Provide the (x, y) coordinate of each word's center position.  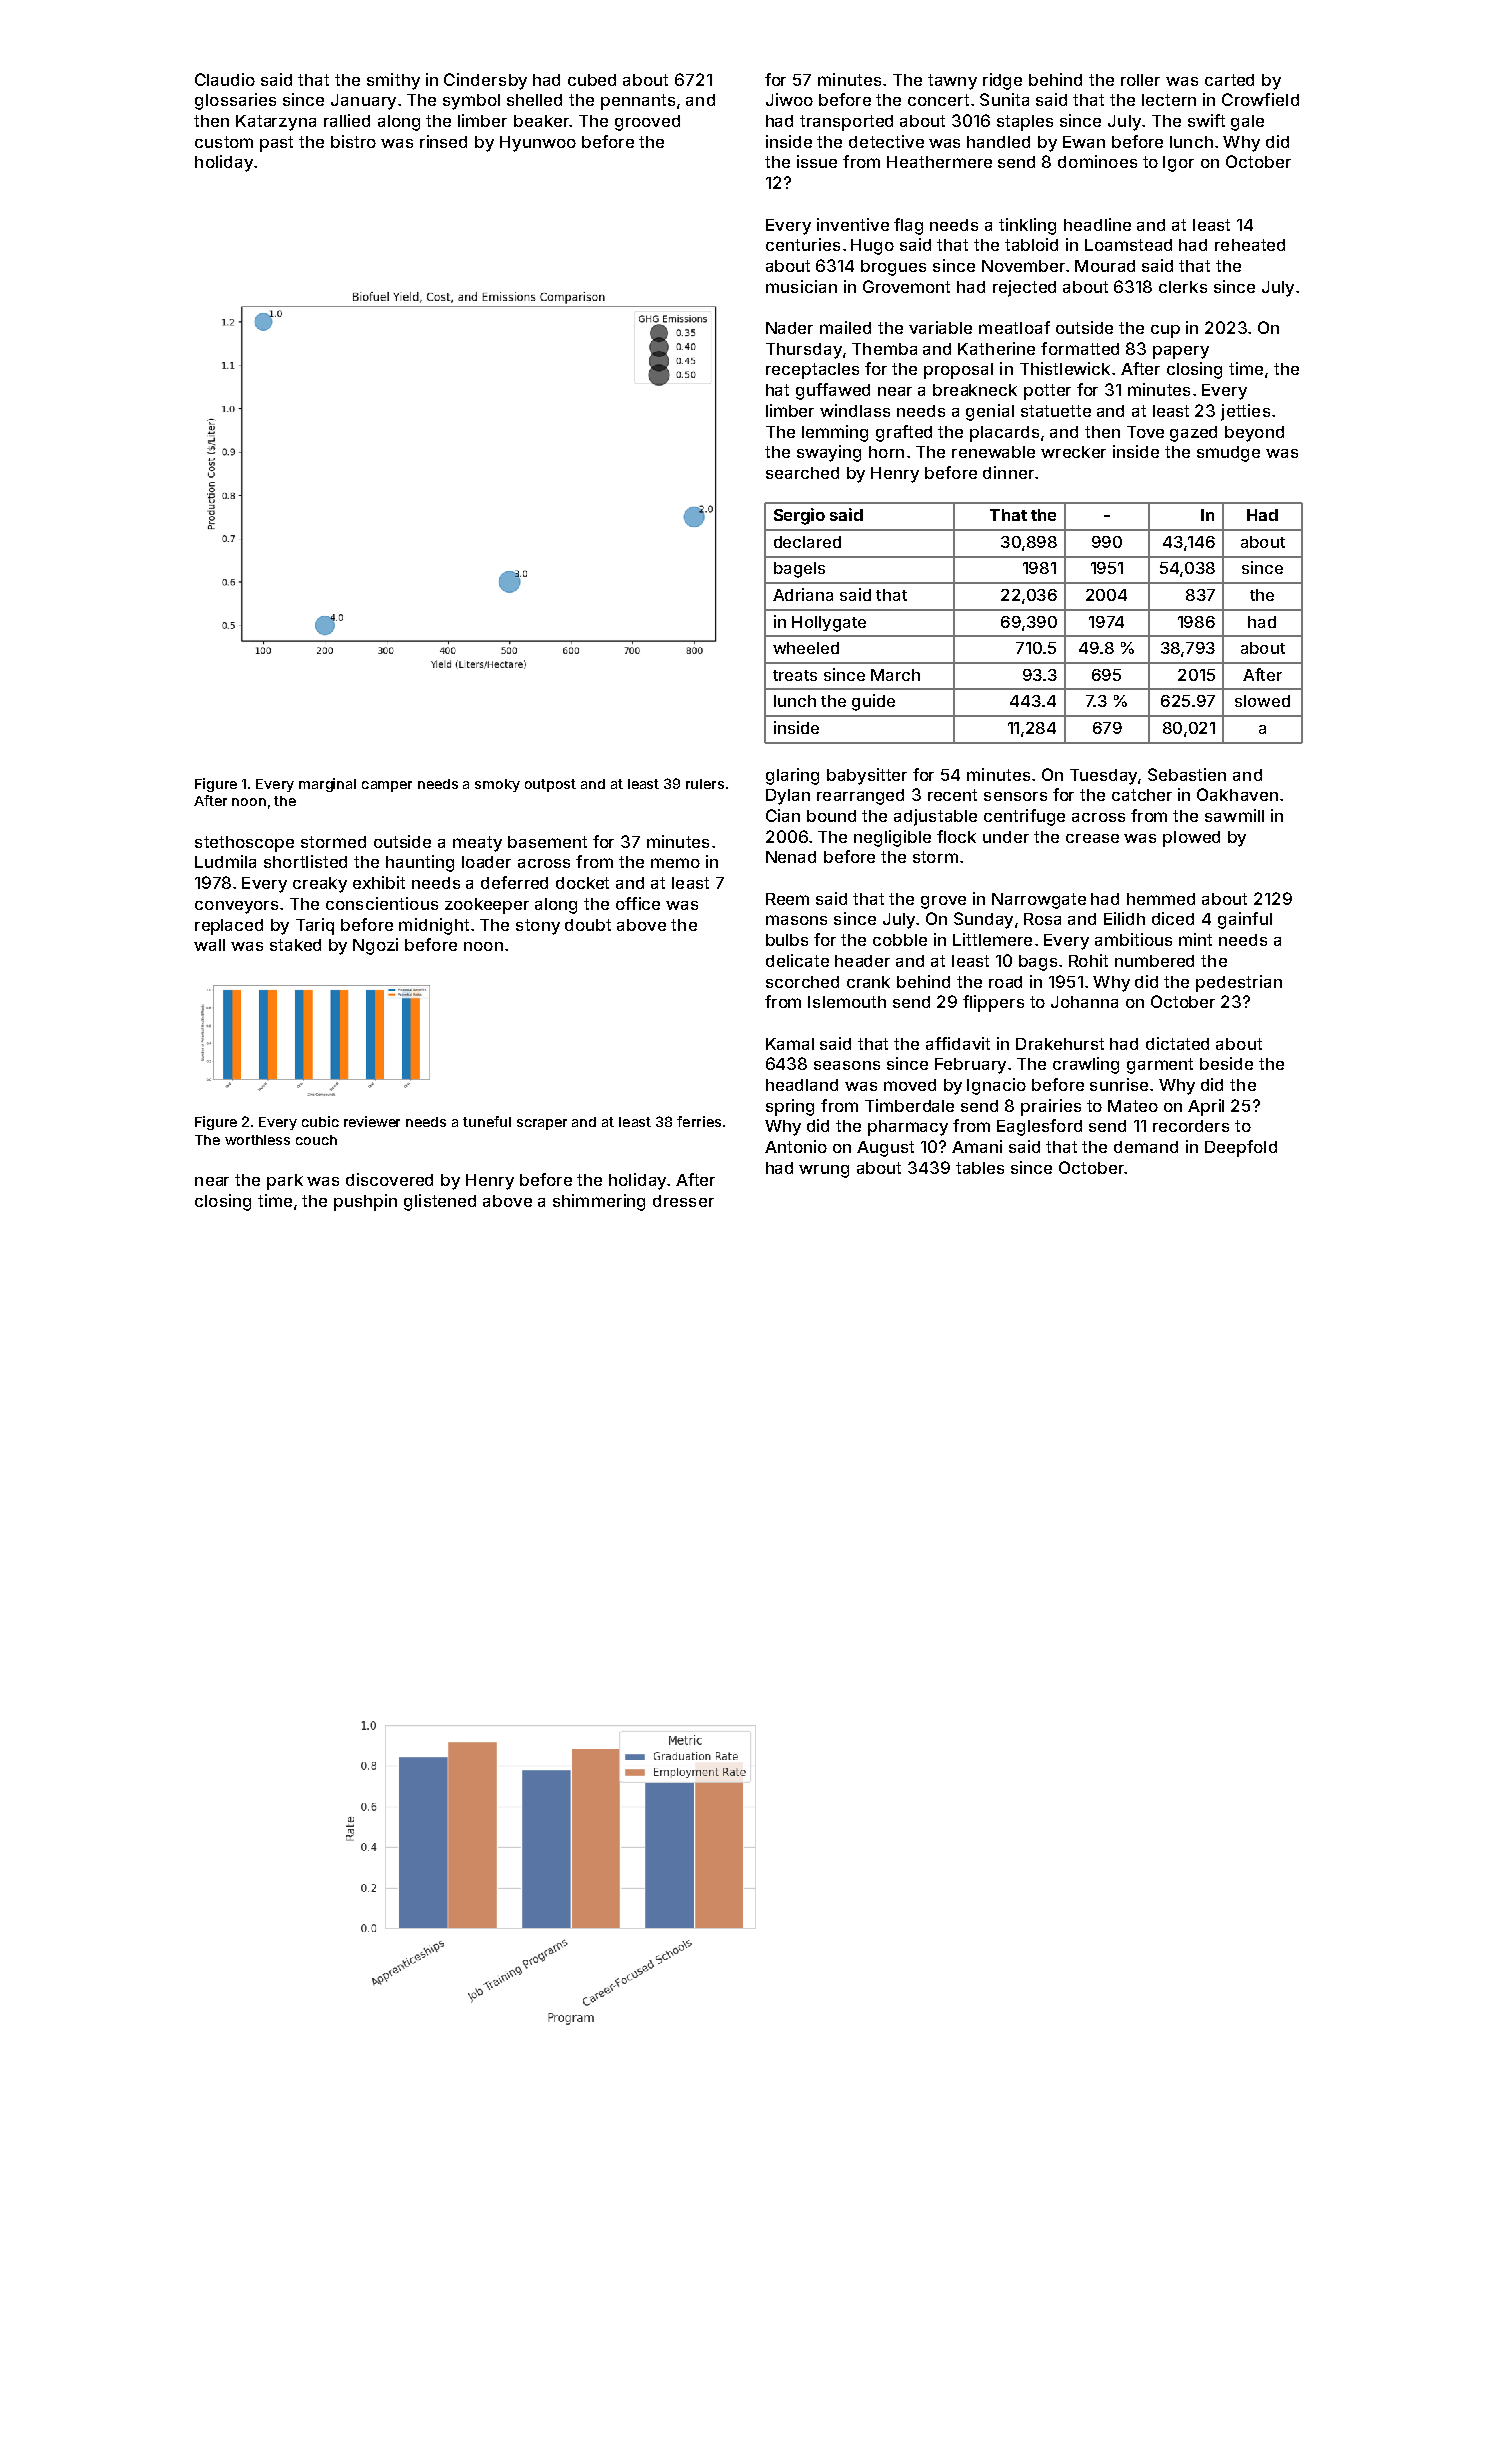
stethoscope (244, 844)
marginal (327, 785)
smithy (393, 81)
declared (807, 542)
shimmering (599, 1202)
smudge (1228, 454)
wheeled (806, 648)
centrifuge (1024, 817)
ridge (1002, 81)
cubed (592, 80)
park (285, 1182)
